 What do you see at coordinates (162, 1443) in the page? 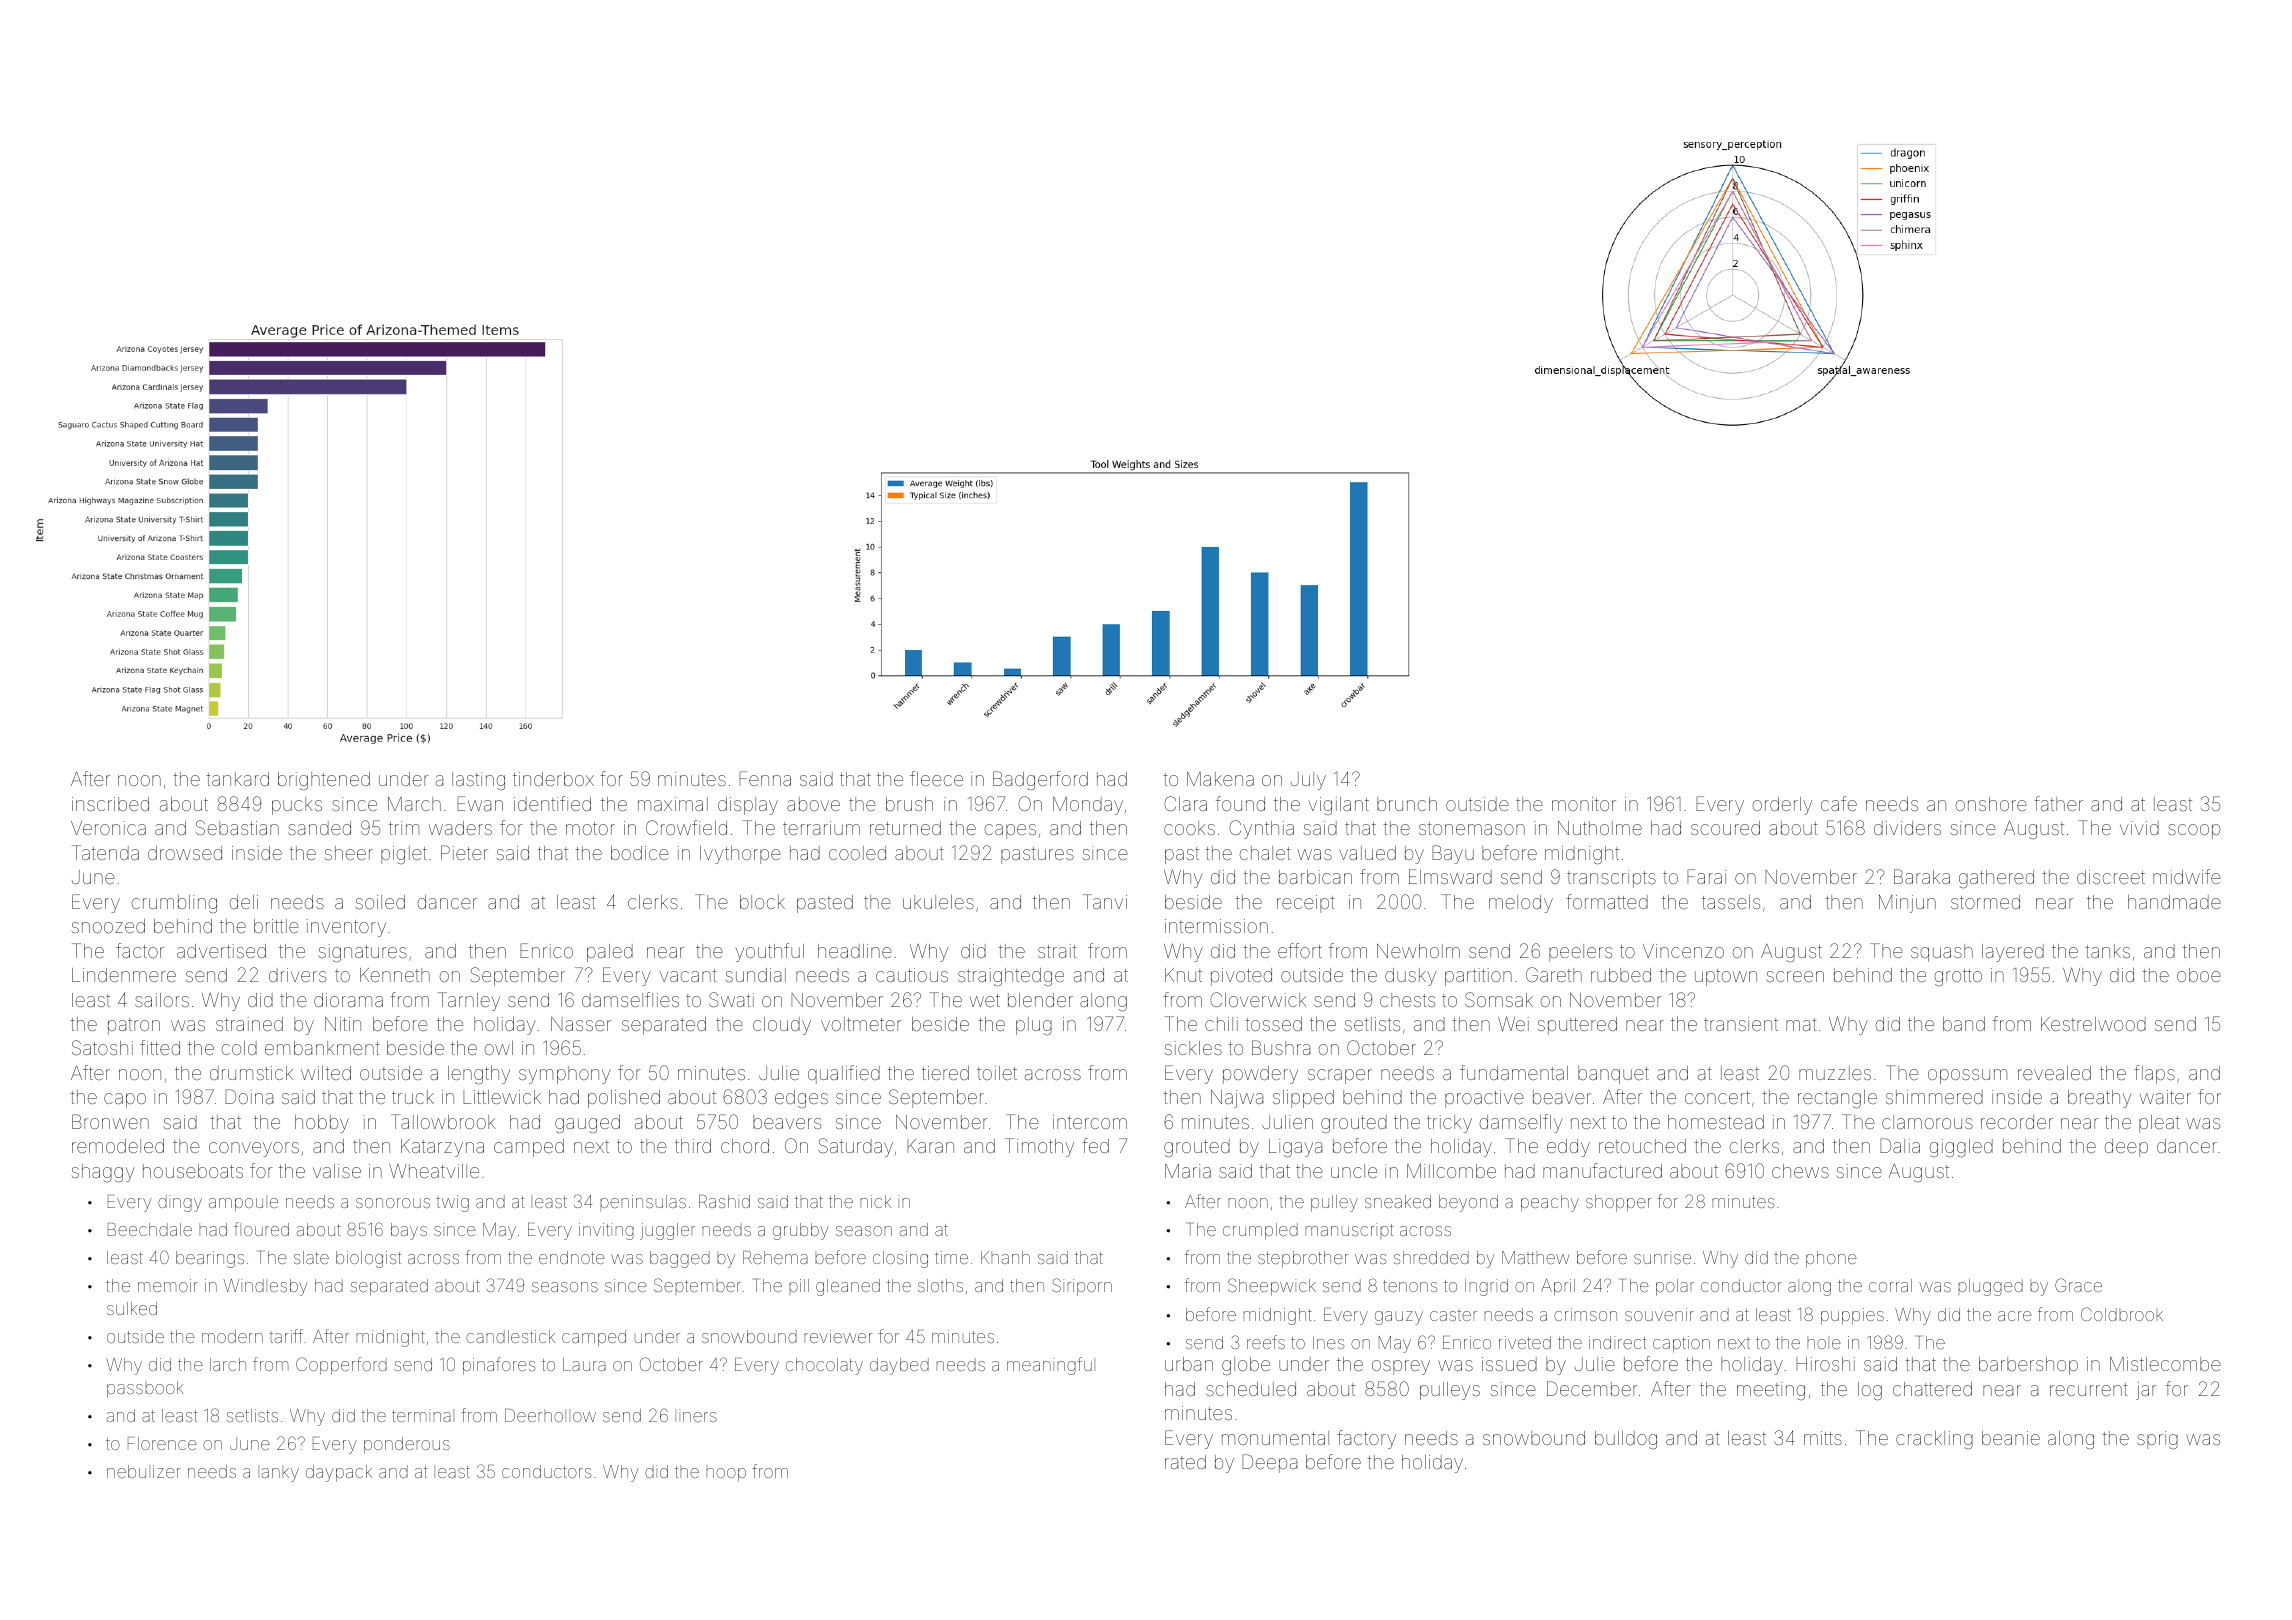
I see `Florence` at bounding box center [162, 1443].
